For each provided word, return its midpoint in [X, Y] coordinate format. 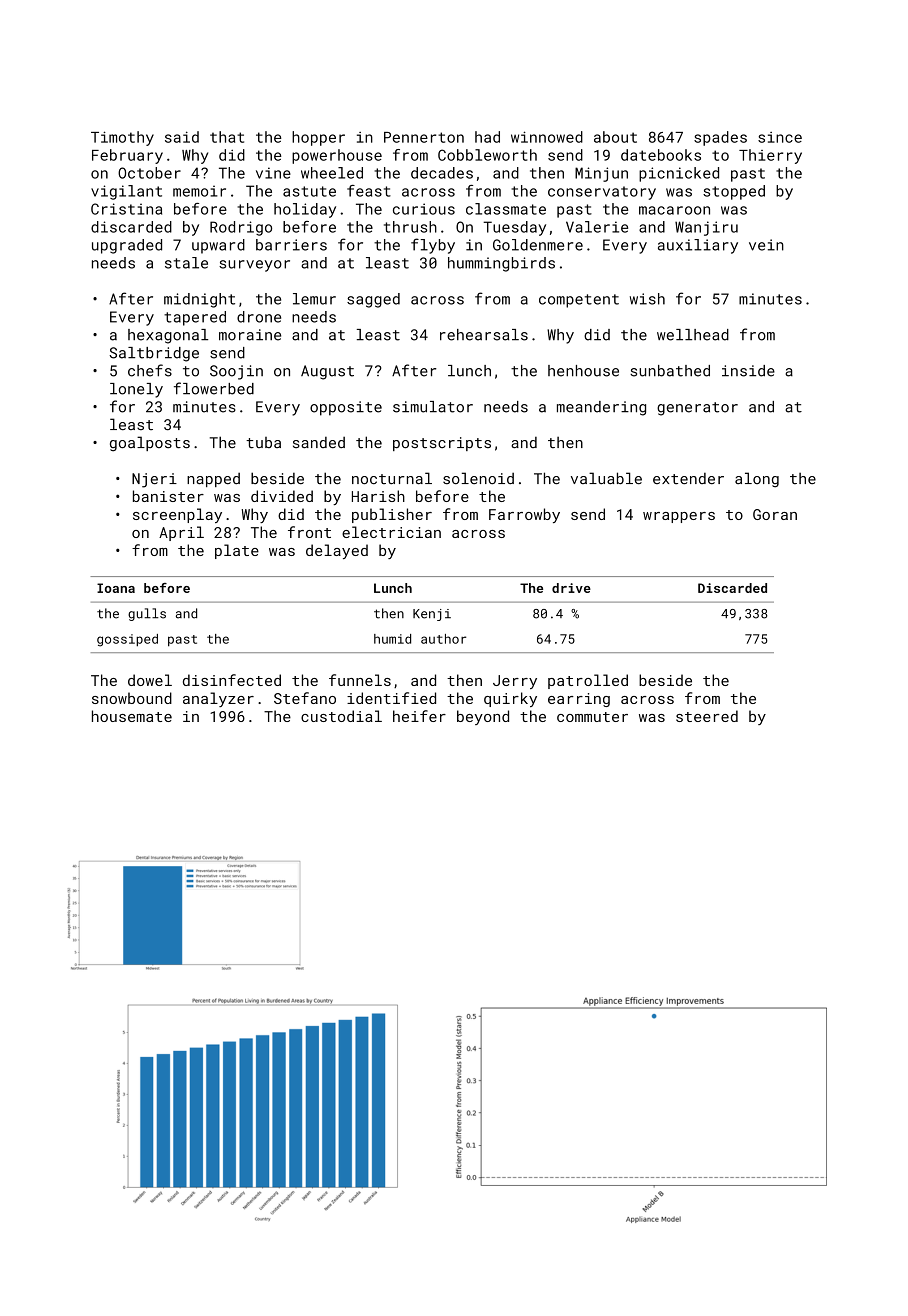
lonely [136, 390]
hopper [318, 138]
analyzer [218, 699]
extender [688, 478]
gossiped [127, 640]
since [780, 137]
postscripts [442, 444]
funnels [360, 680]
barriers [291, 245]
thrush [410, 227]
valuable [606, 478]
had [487, 137]
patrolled [588, 681]
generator [697, 409]
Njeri [154, 480]
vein [766, 245]
